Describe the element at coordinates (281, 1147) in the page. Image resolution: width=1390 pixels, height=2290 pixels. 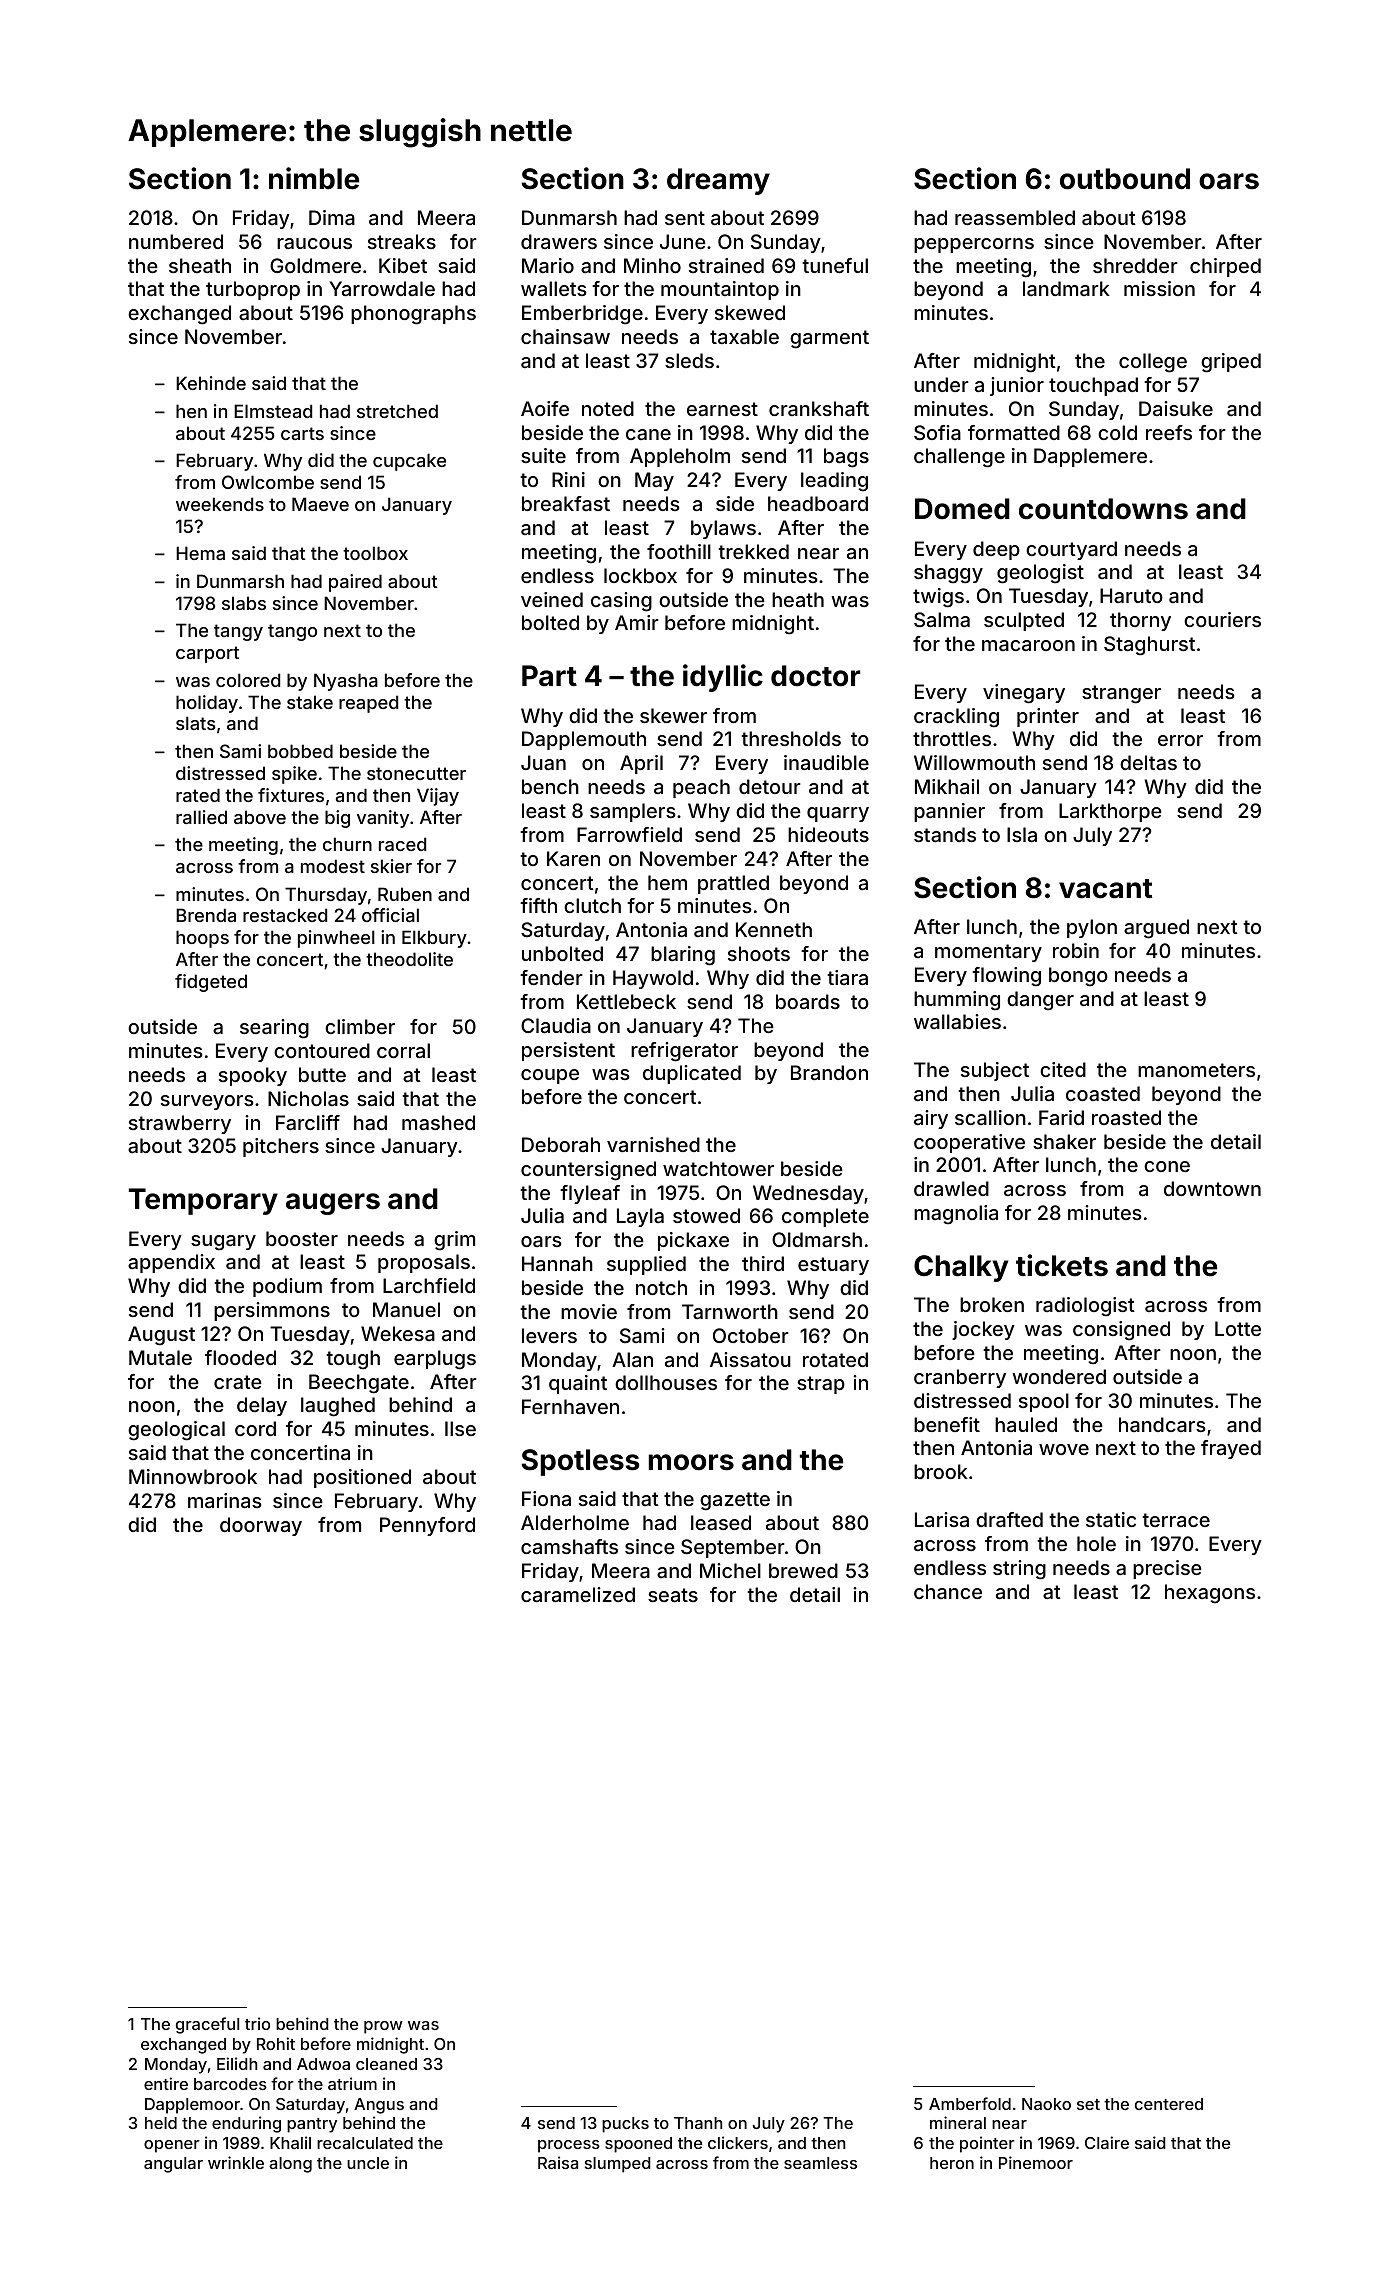
I see `pitchers` at that location.
